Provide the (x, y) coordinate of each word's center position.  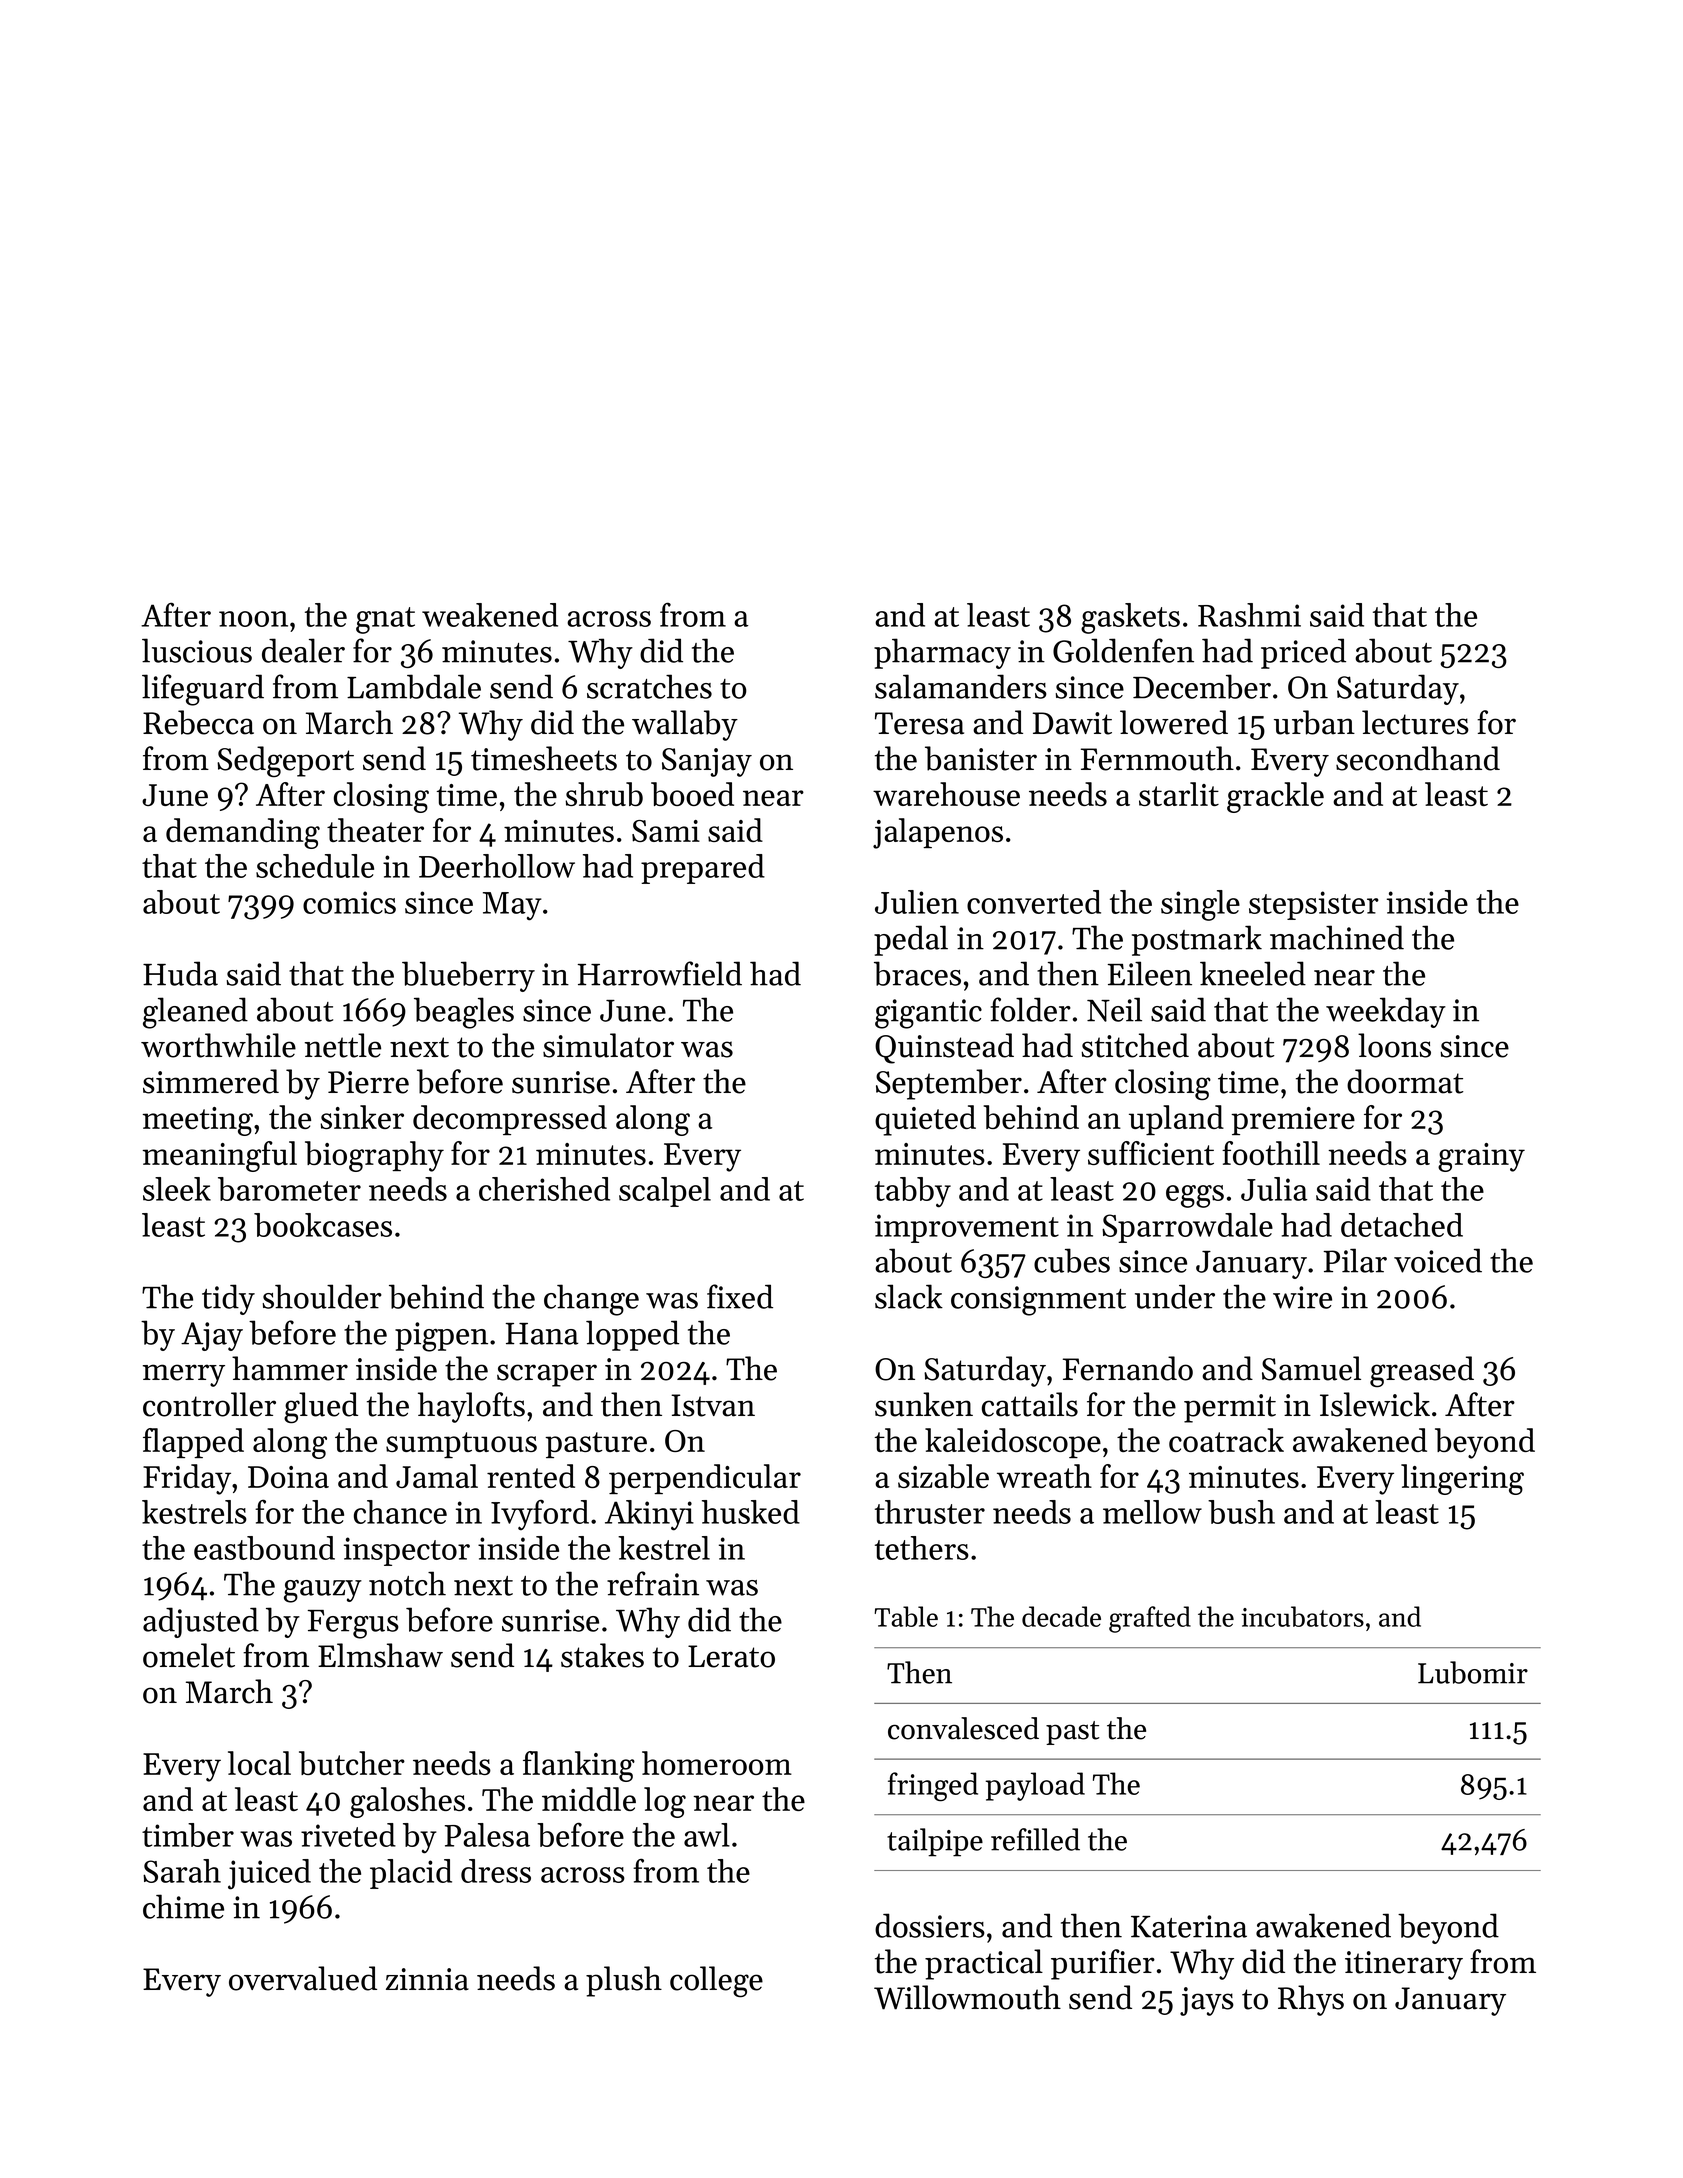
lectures (1415, 722)
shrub (604, 794)
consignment (1038, 1301)
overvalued (303, 1978)
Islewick (1375, 1404)
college (716, 1981)
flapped (193, 1443)
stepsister (1314, 905)
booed (692, 794)
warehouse (946, 794)
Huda (180, 973)
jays (1207, 2001)
